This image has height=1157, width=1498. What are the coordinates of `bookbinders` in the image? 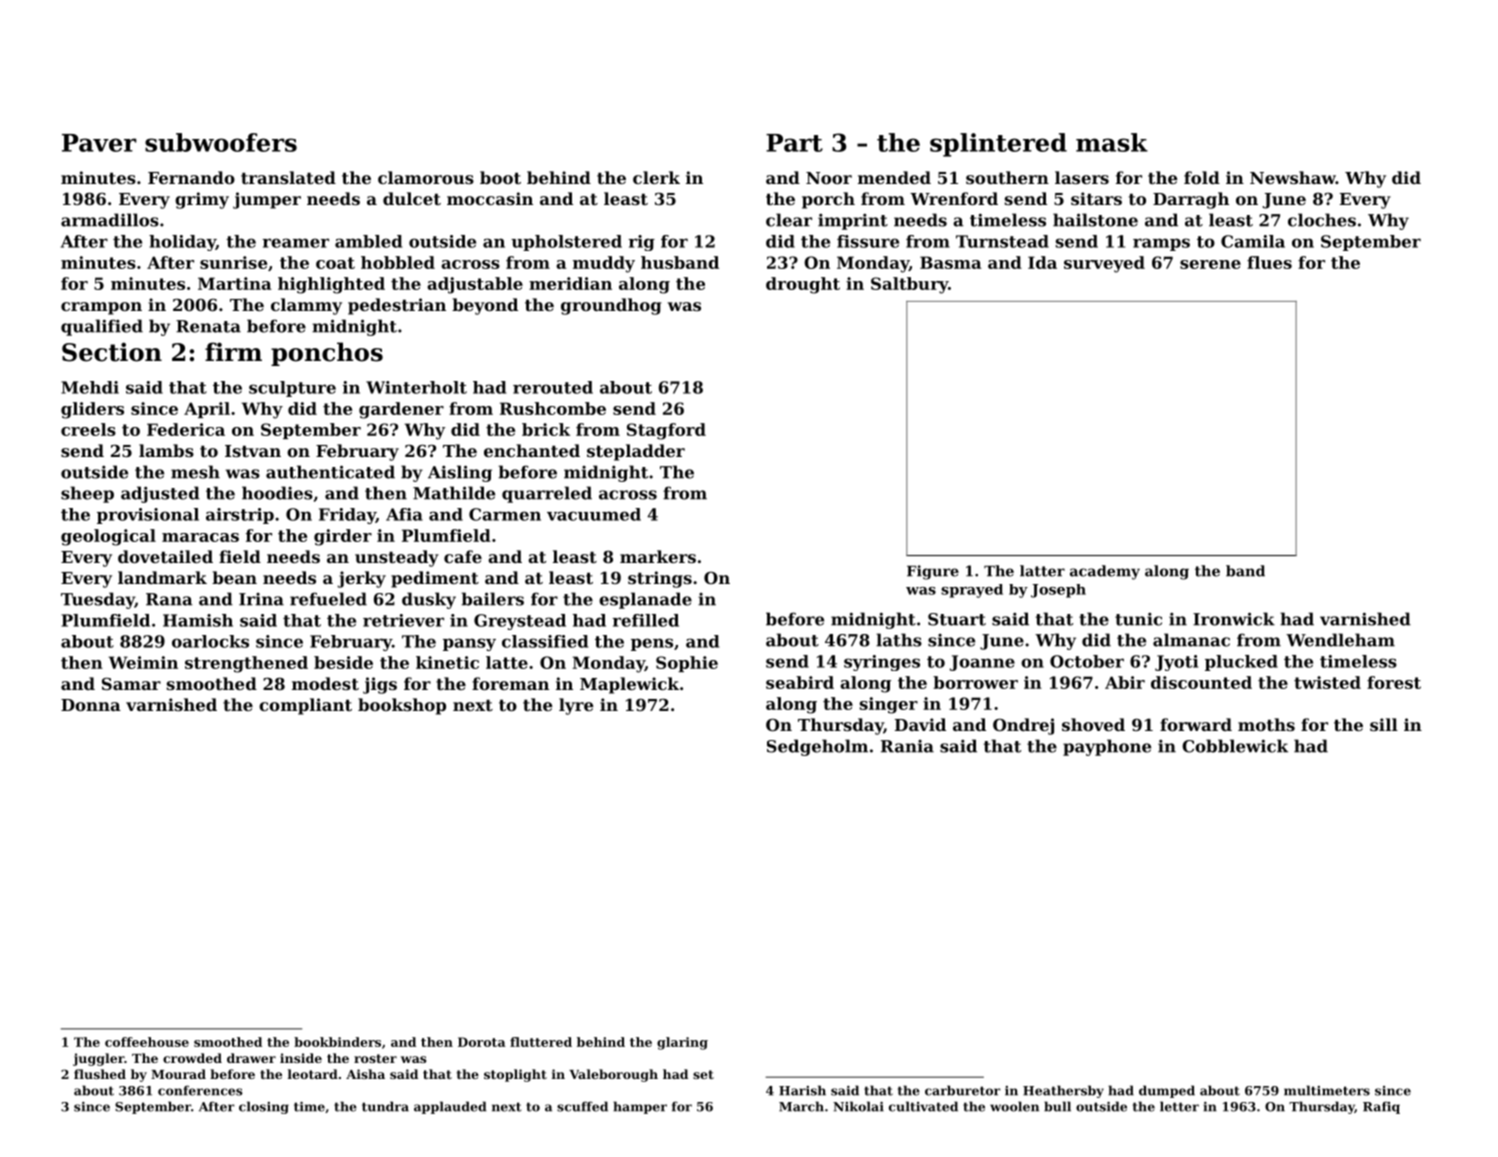 It's located at (337, 1042).
